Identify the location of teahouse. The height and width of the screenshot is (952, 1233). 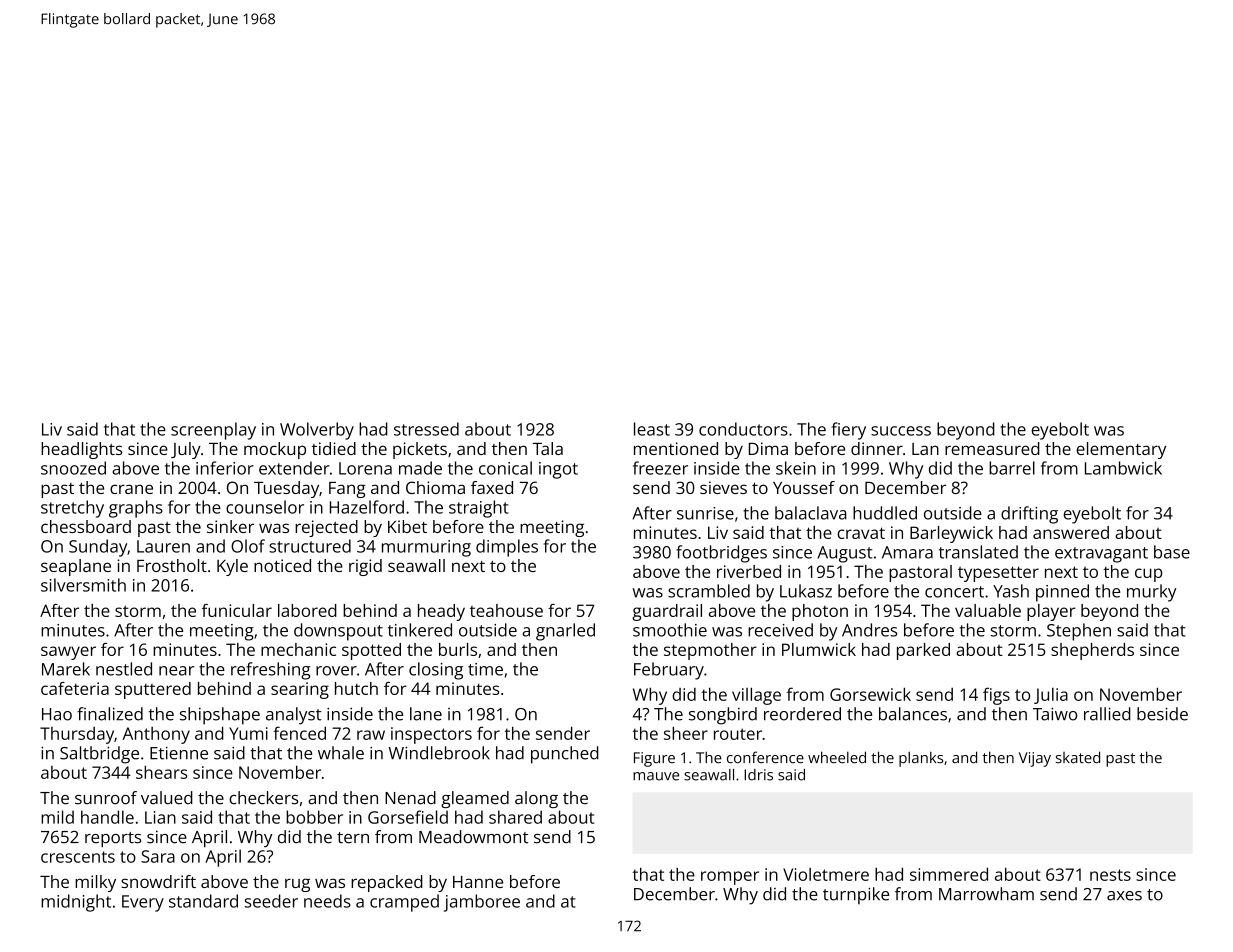
(506, 610).
